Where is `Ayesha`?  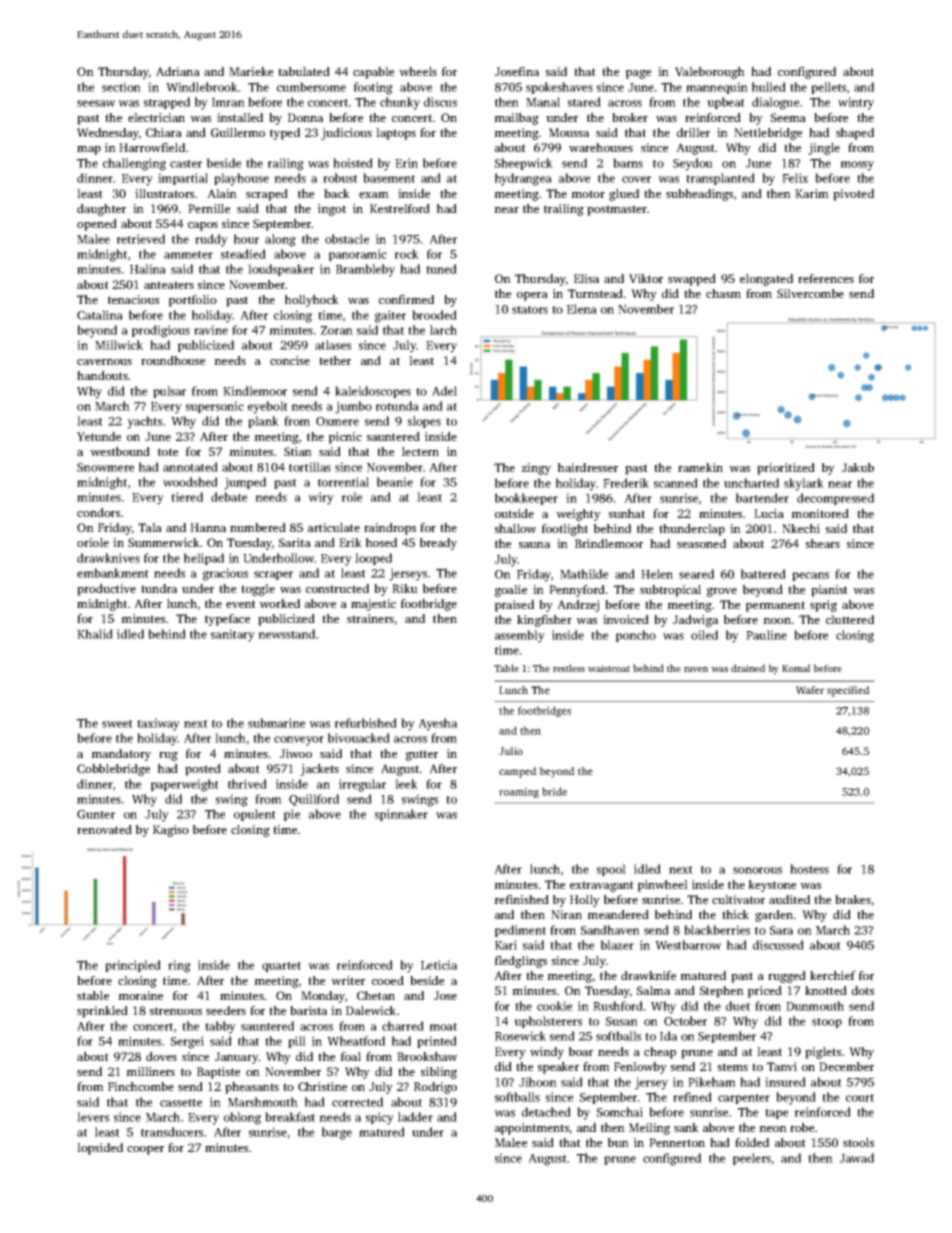
Ayesha is located at coordinates (437, 724).
